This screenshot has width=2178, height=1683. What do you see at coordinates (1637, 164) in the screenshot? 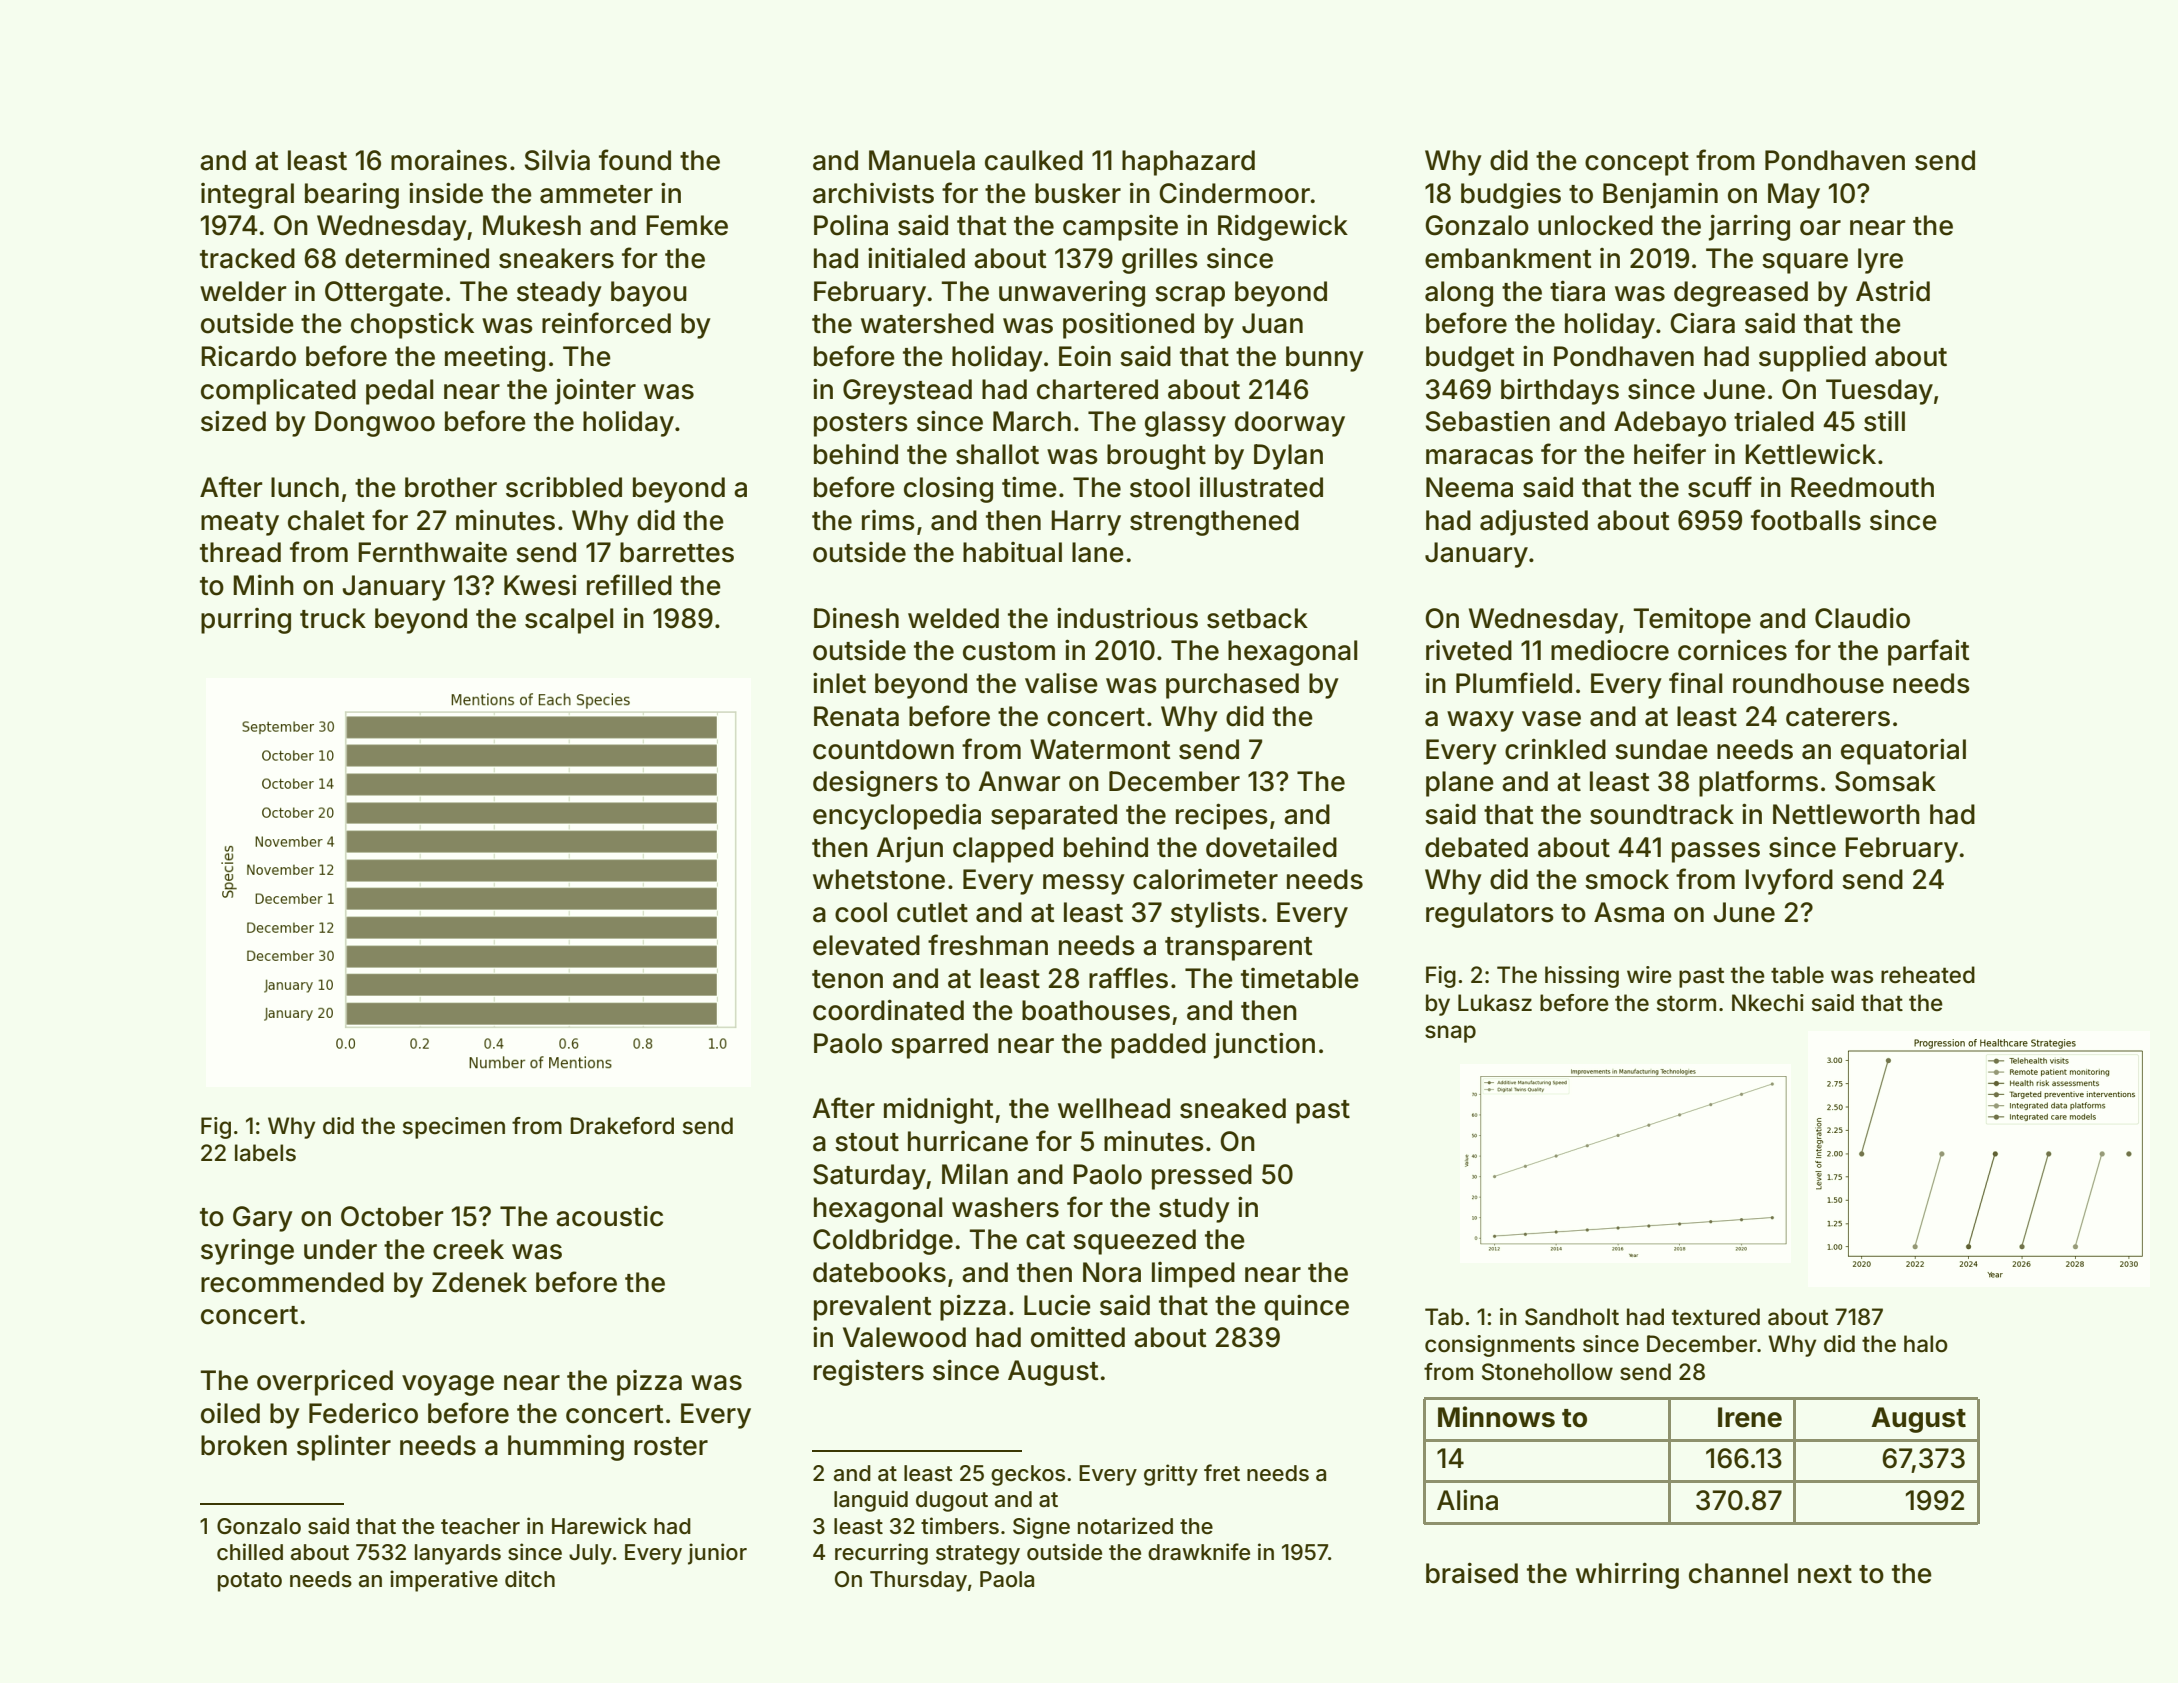
I see `concept` at bounding box center [1637, 164].
